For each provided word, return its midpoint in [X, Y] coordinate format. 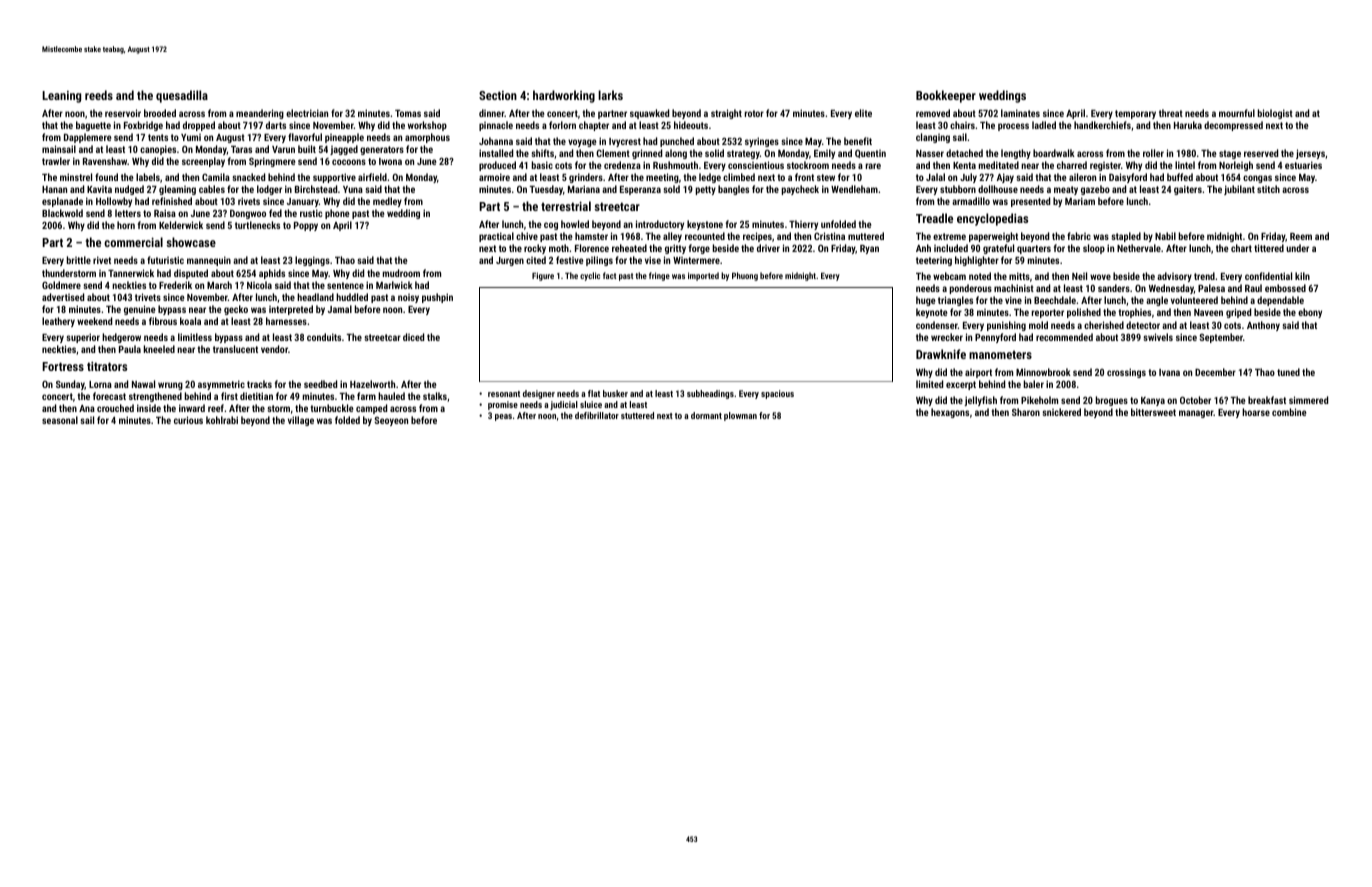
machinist [1014, 288]
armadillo [971, 201]
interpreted [291, 310]
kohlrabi [222, 420]
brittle [79, 260]
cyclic [590, 276]
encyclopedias [992, 219]
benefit [858, 141]
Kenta [964, 165]
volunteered [1194, 300]
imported [703, 276]
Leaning [61, 97]
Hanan [54, 189]
